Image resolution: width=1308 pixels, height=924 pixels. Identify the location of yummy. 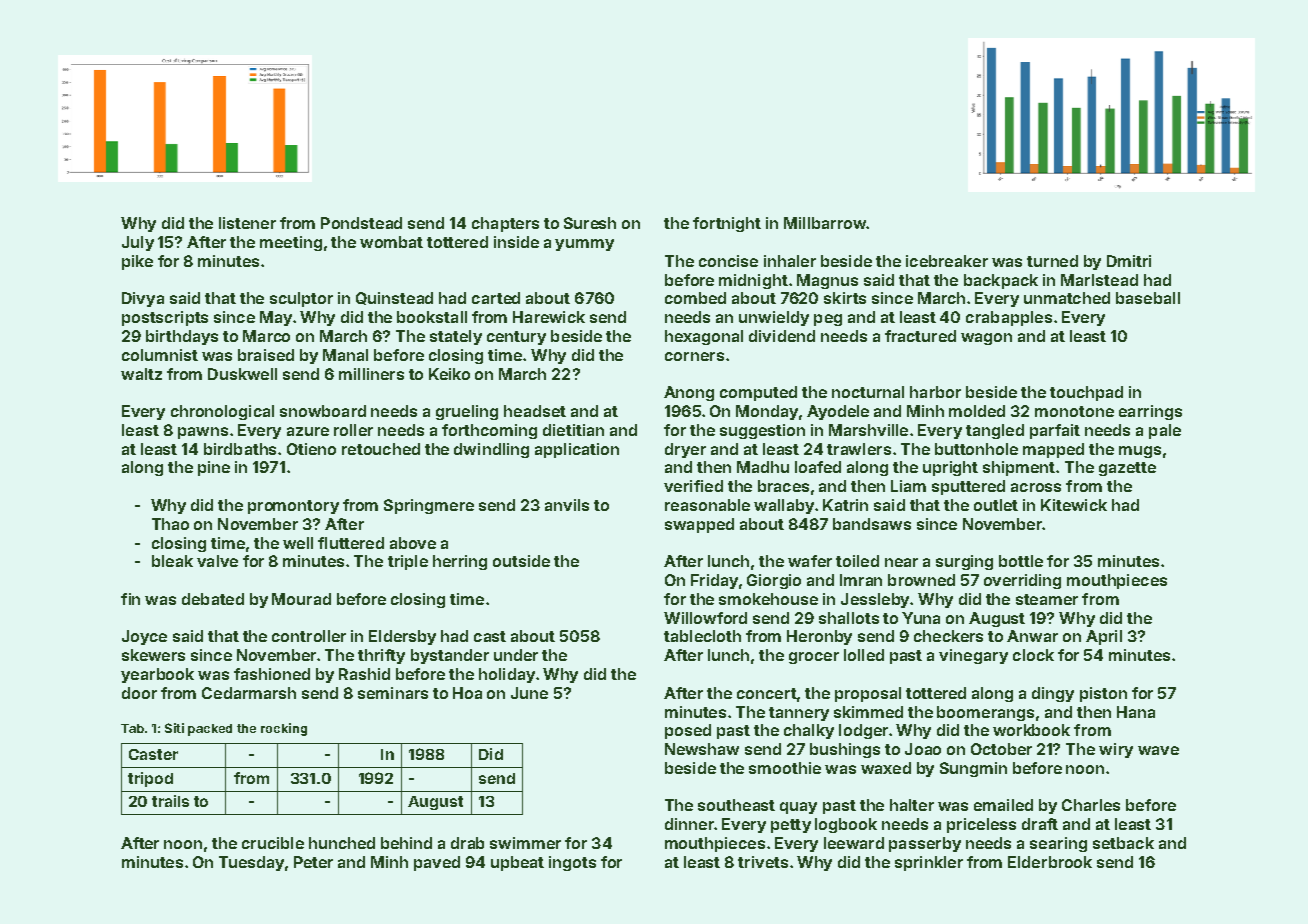
(584, 245).
